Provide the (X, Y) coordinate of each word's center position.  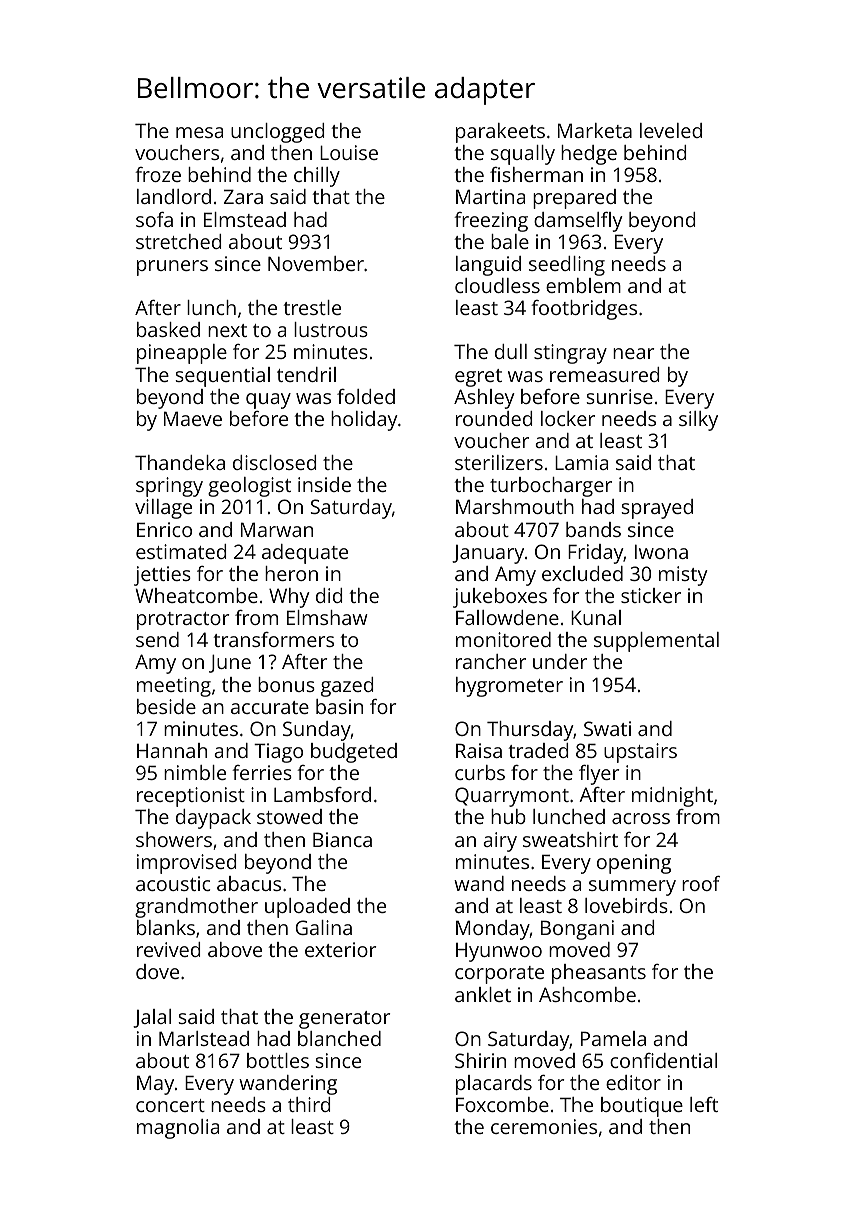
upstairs (640, 753)
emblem (583, 285)
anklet (483, 994)
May (155, 1085)
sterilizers (499, 462)
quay (268, 401)
